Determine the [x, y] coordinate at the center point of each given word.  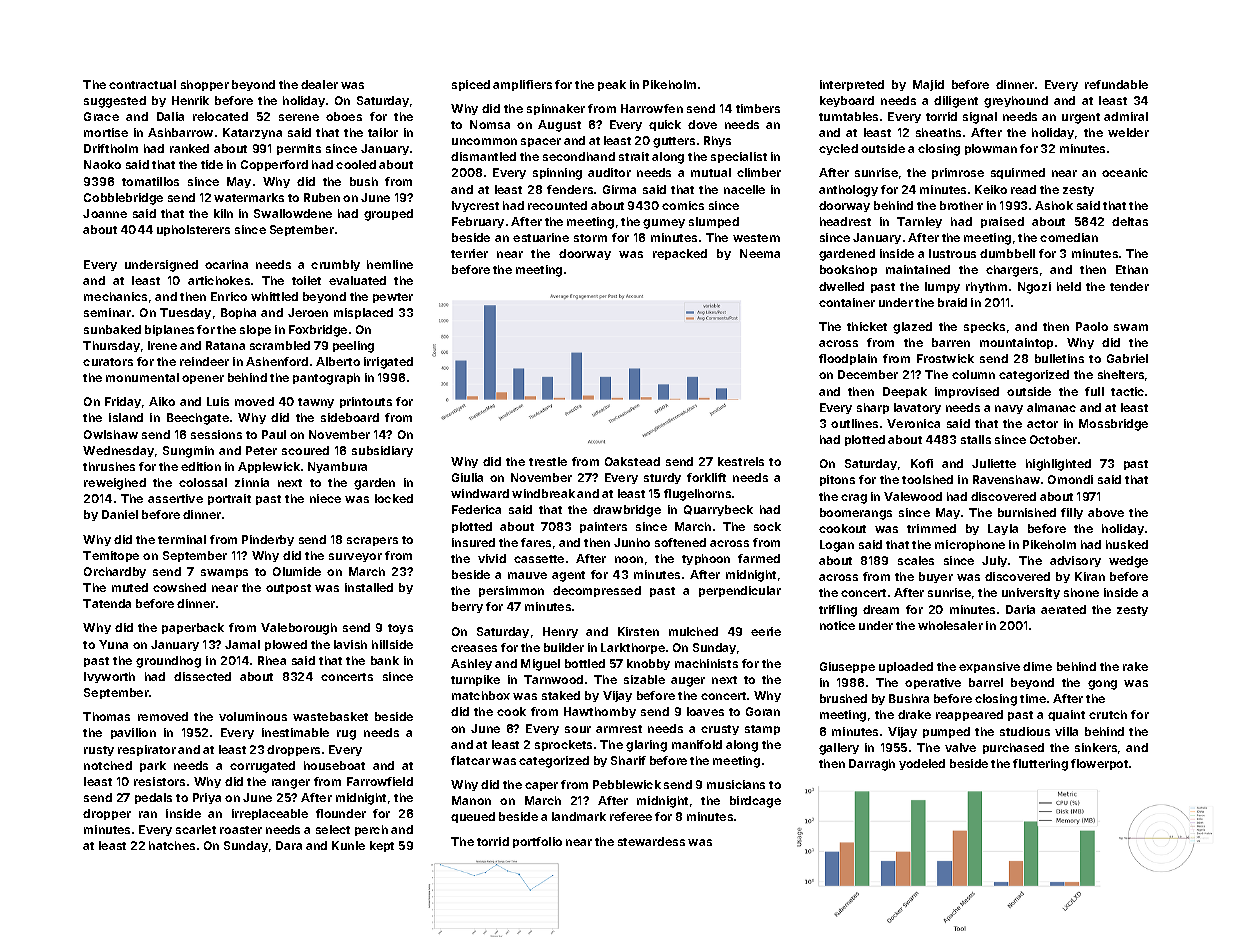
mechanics [115, 296]
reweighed [115, 484]
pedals [153, 798]
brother [961, 205]
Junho [632, 542]
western [756, 238]
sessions [216, 434]
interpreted [852, 85]
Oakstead [632, 461]
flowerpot [1099, 764]
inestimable [295, 732]
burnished [1027, 512]
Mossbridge [1113, 425]
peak [612, 85]
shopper [205, 85]
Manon [471, 800]
